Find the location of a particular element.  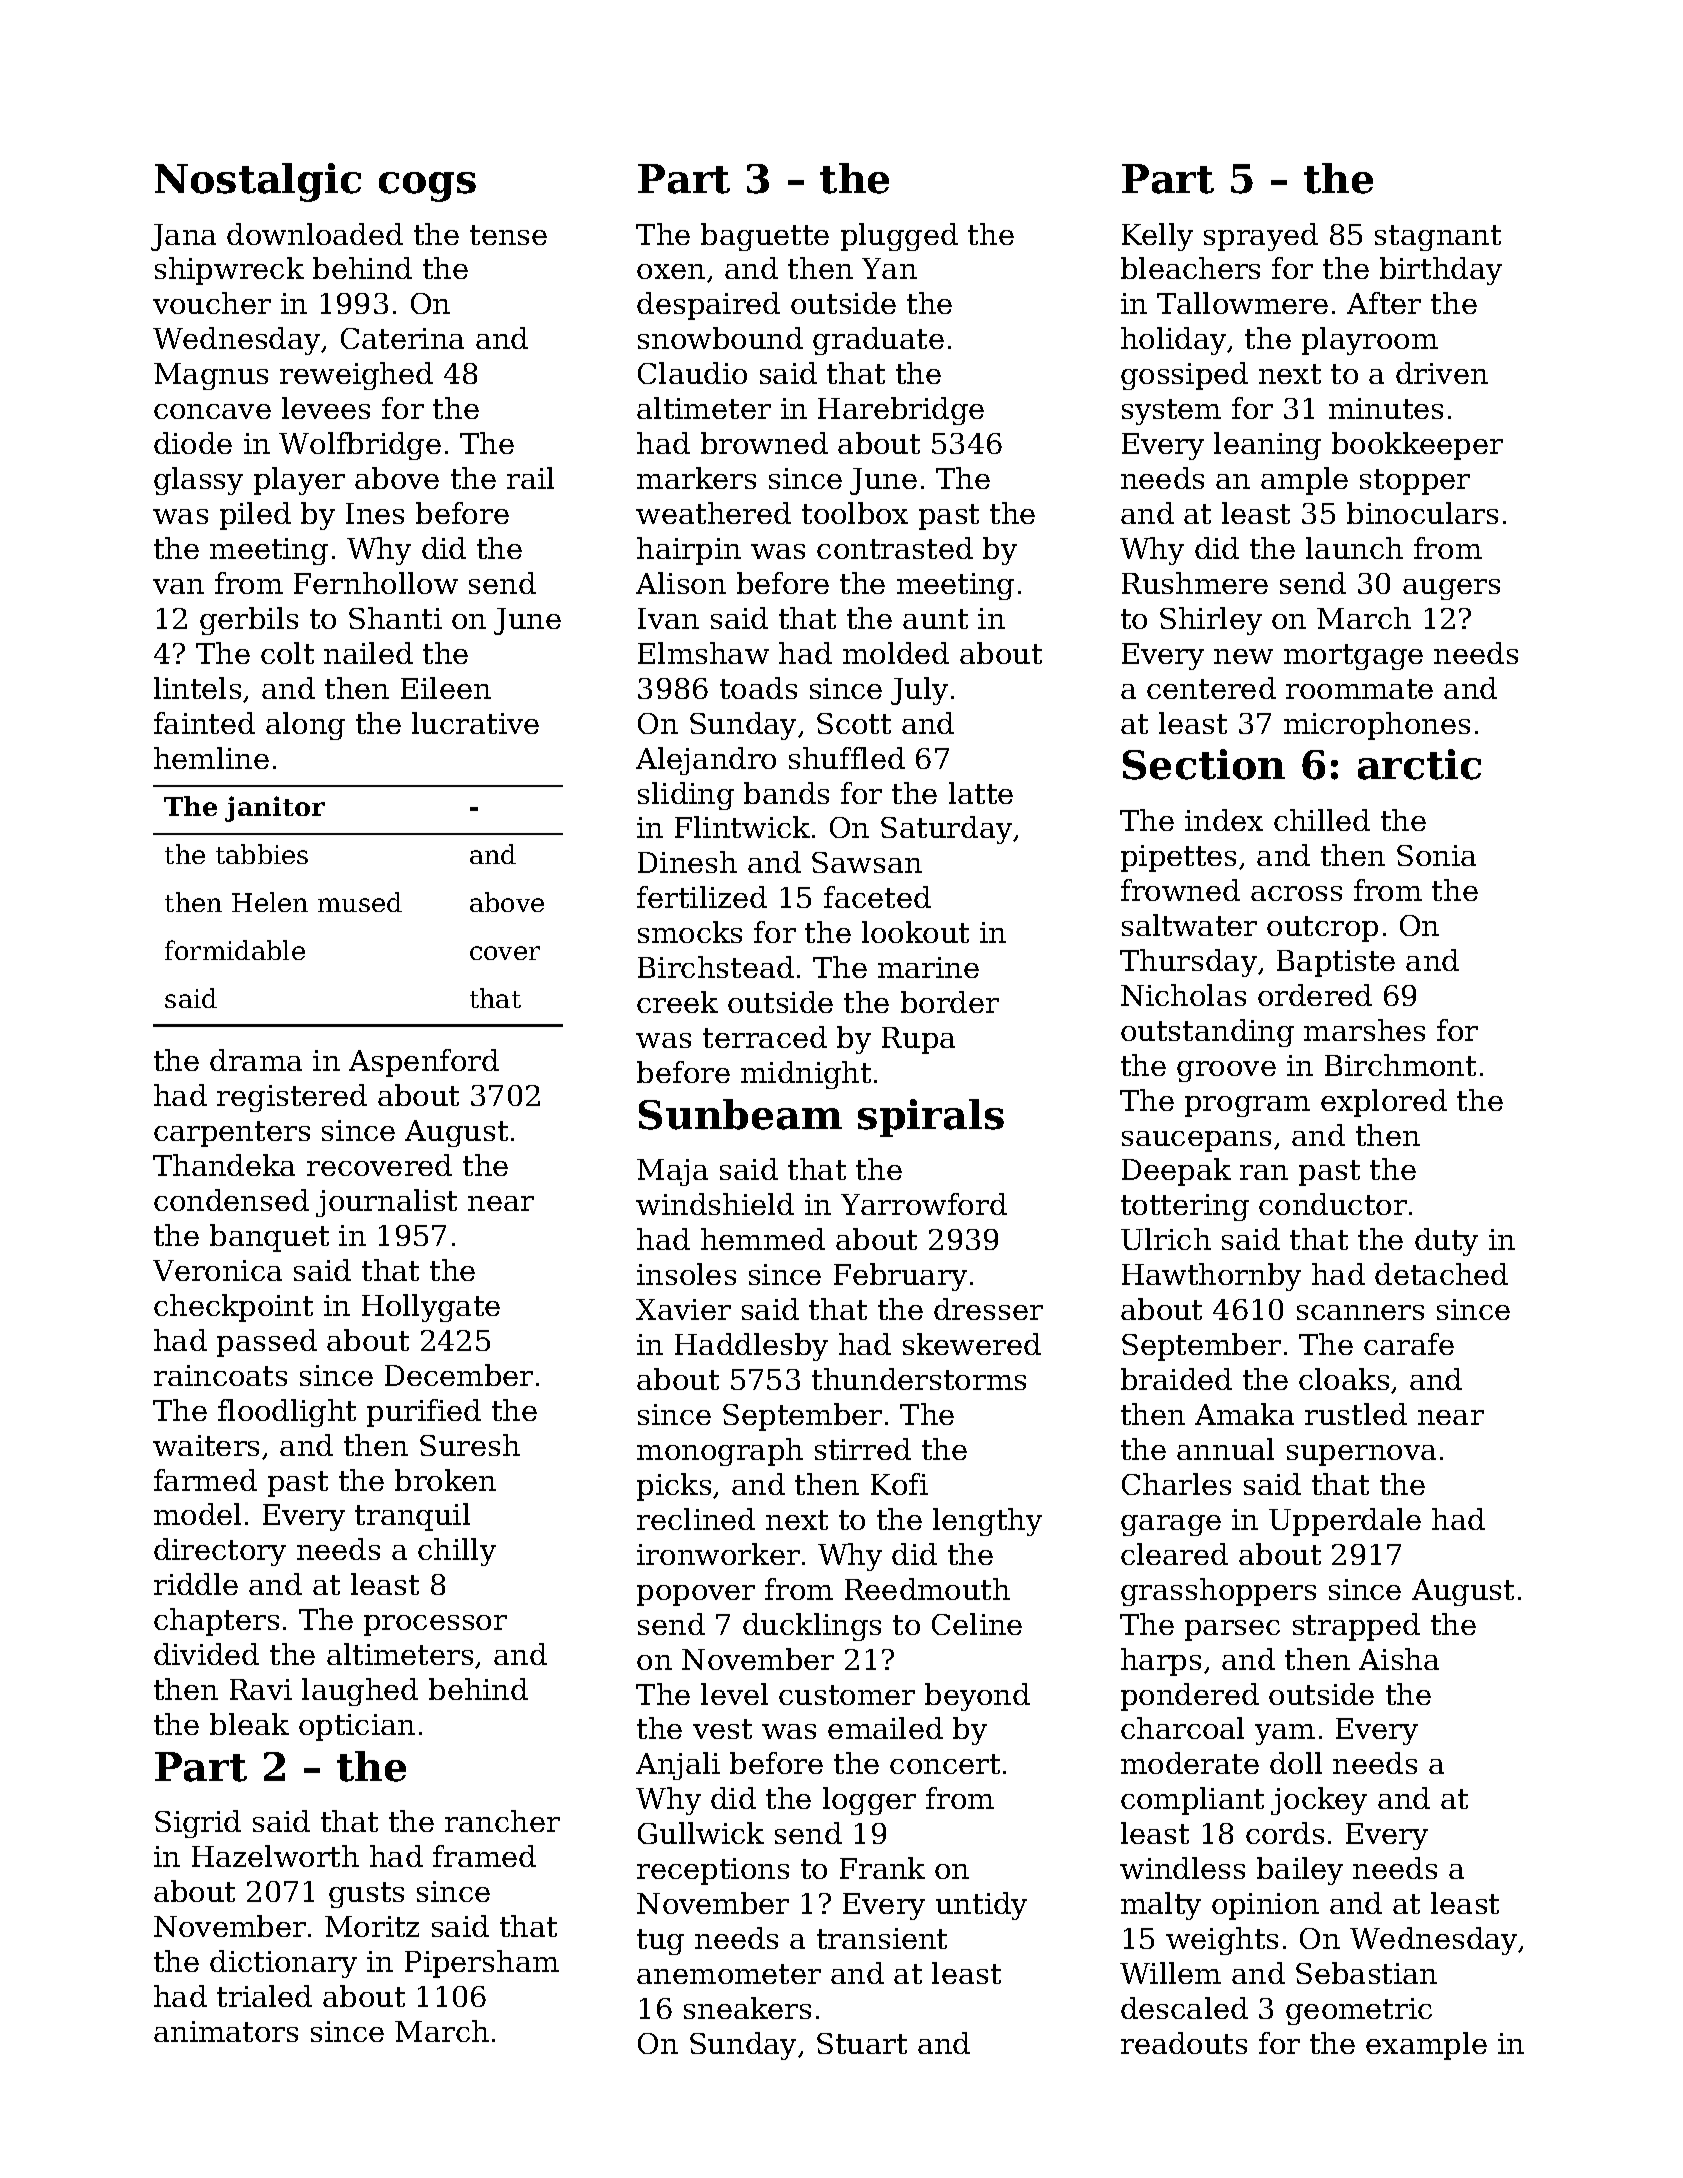

readouts is located at coordinates (1184, 2043).
